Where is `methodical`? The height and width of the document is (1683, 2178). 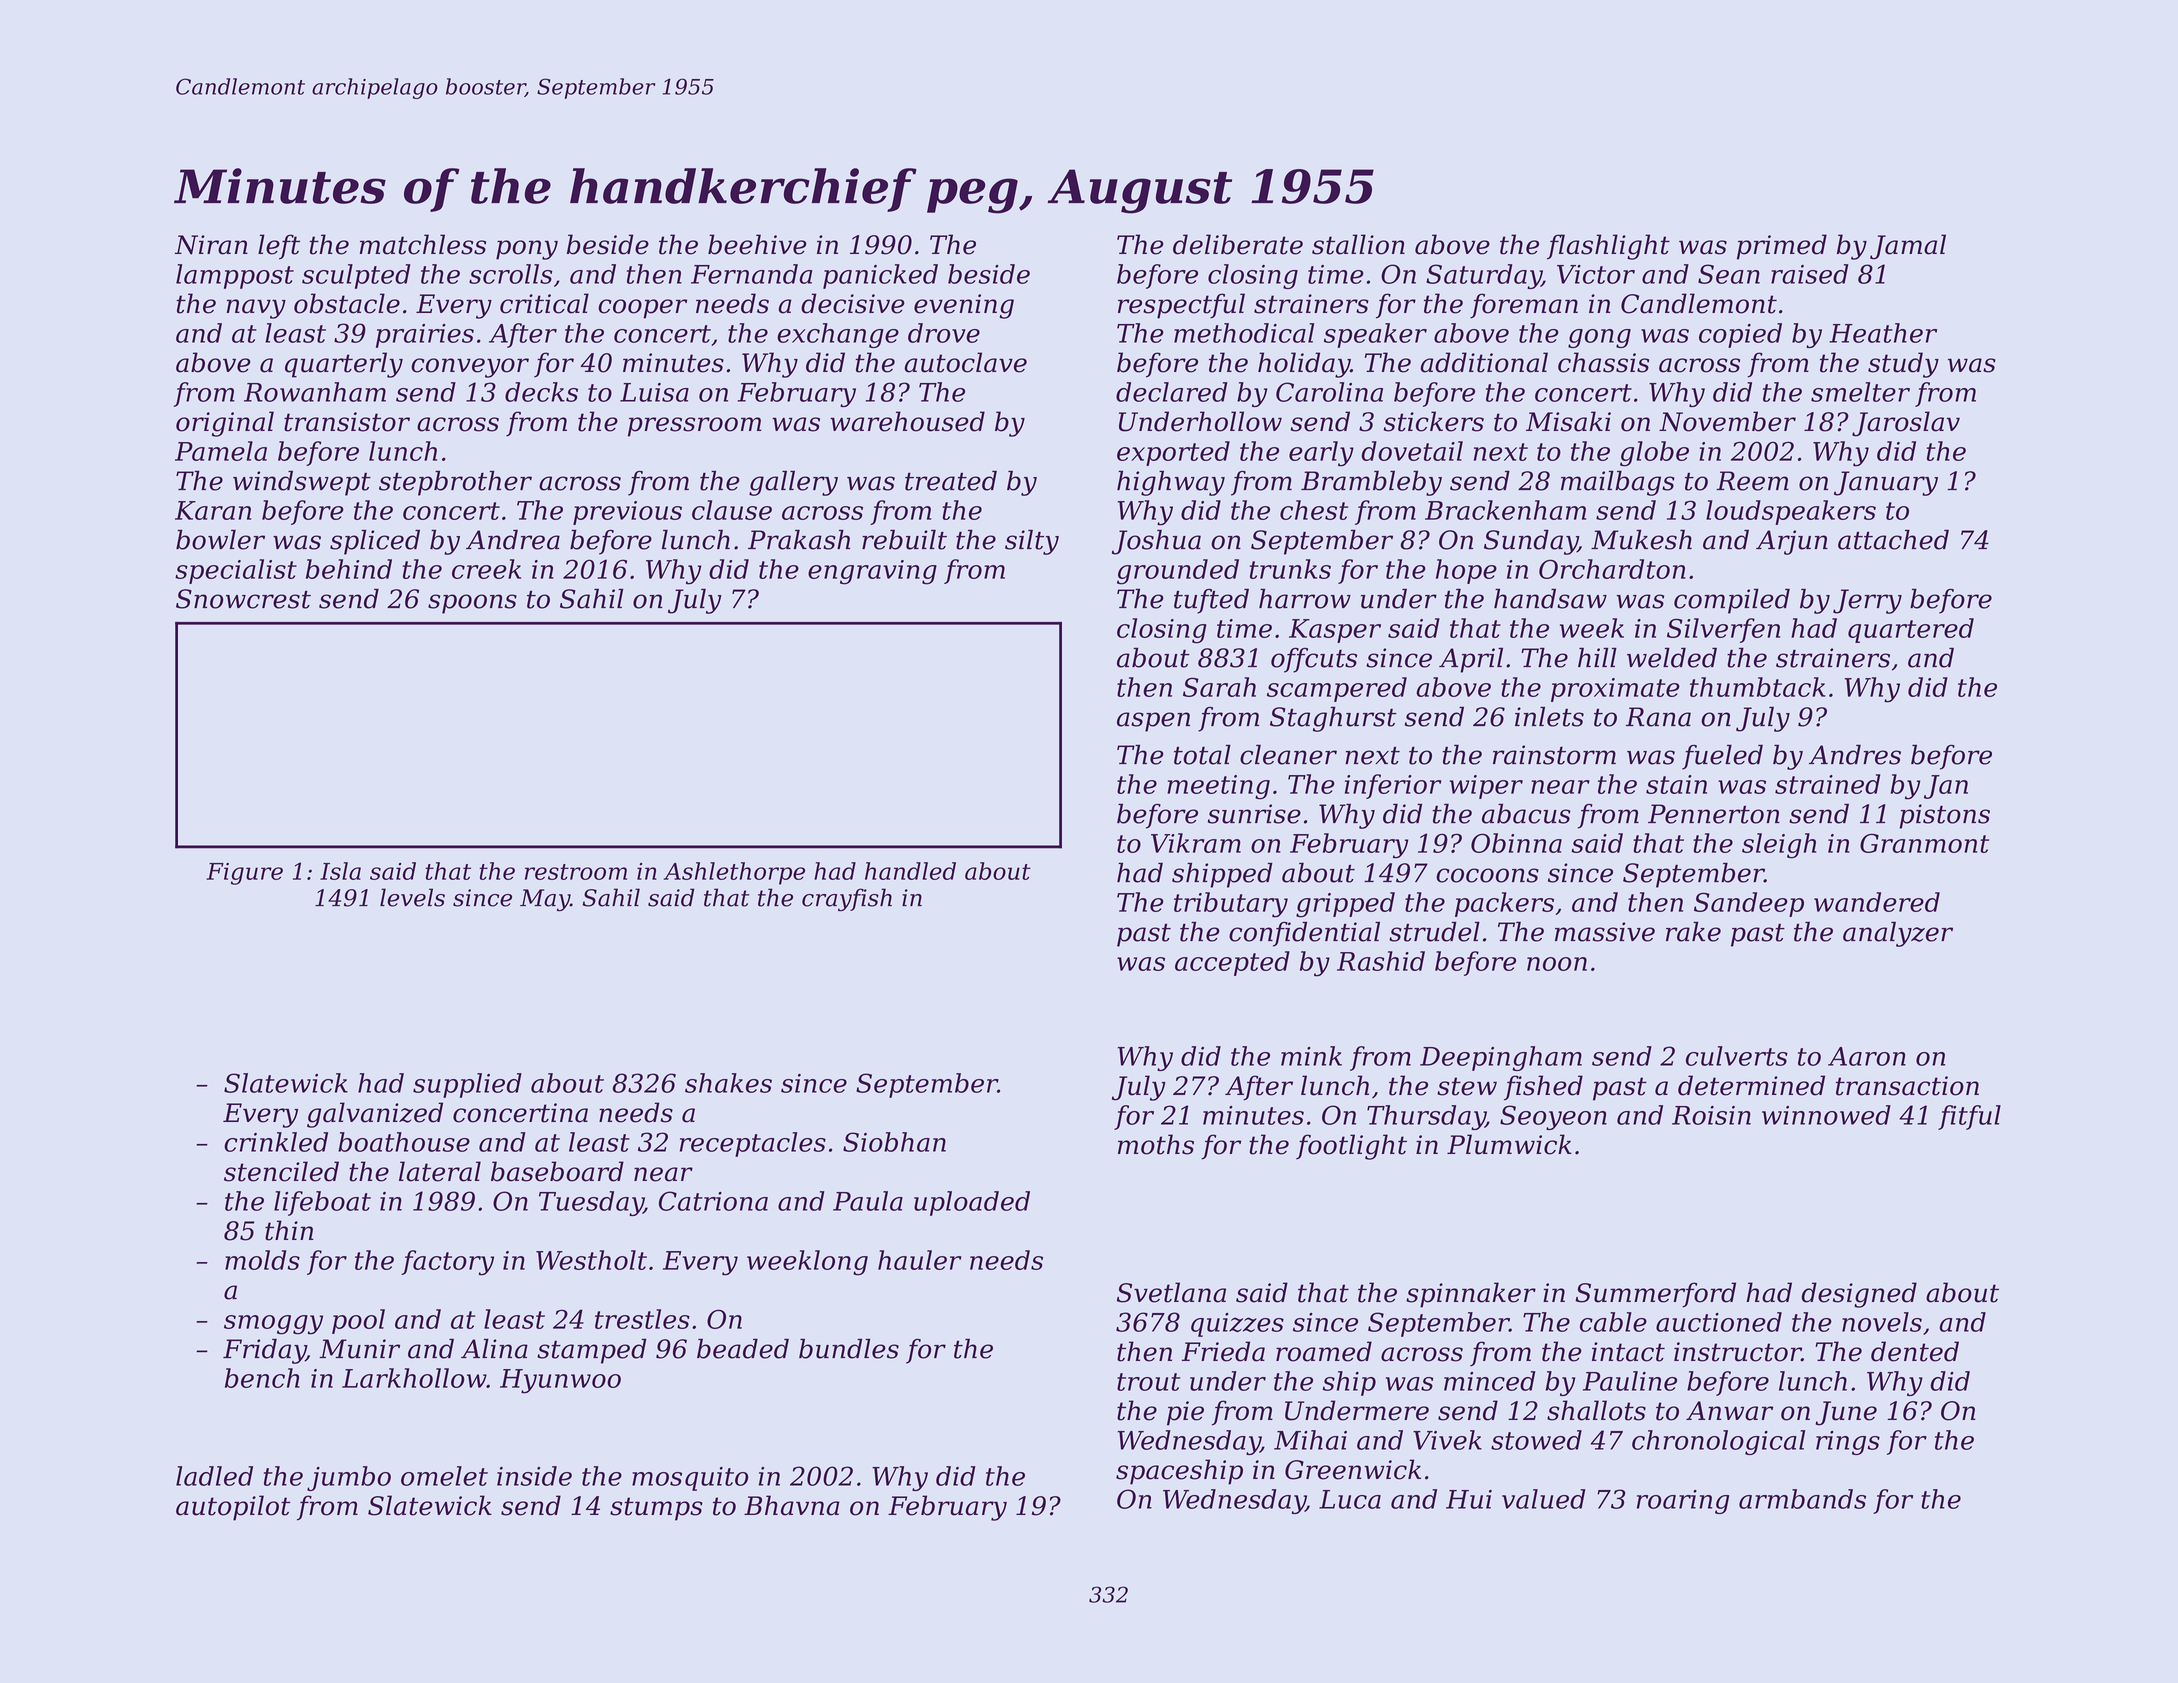 methodical is located at coordinates (1244, 333).
